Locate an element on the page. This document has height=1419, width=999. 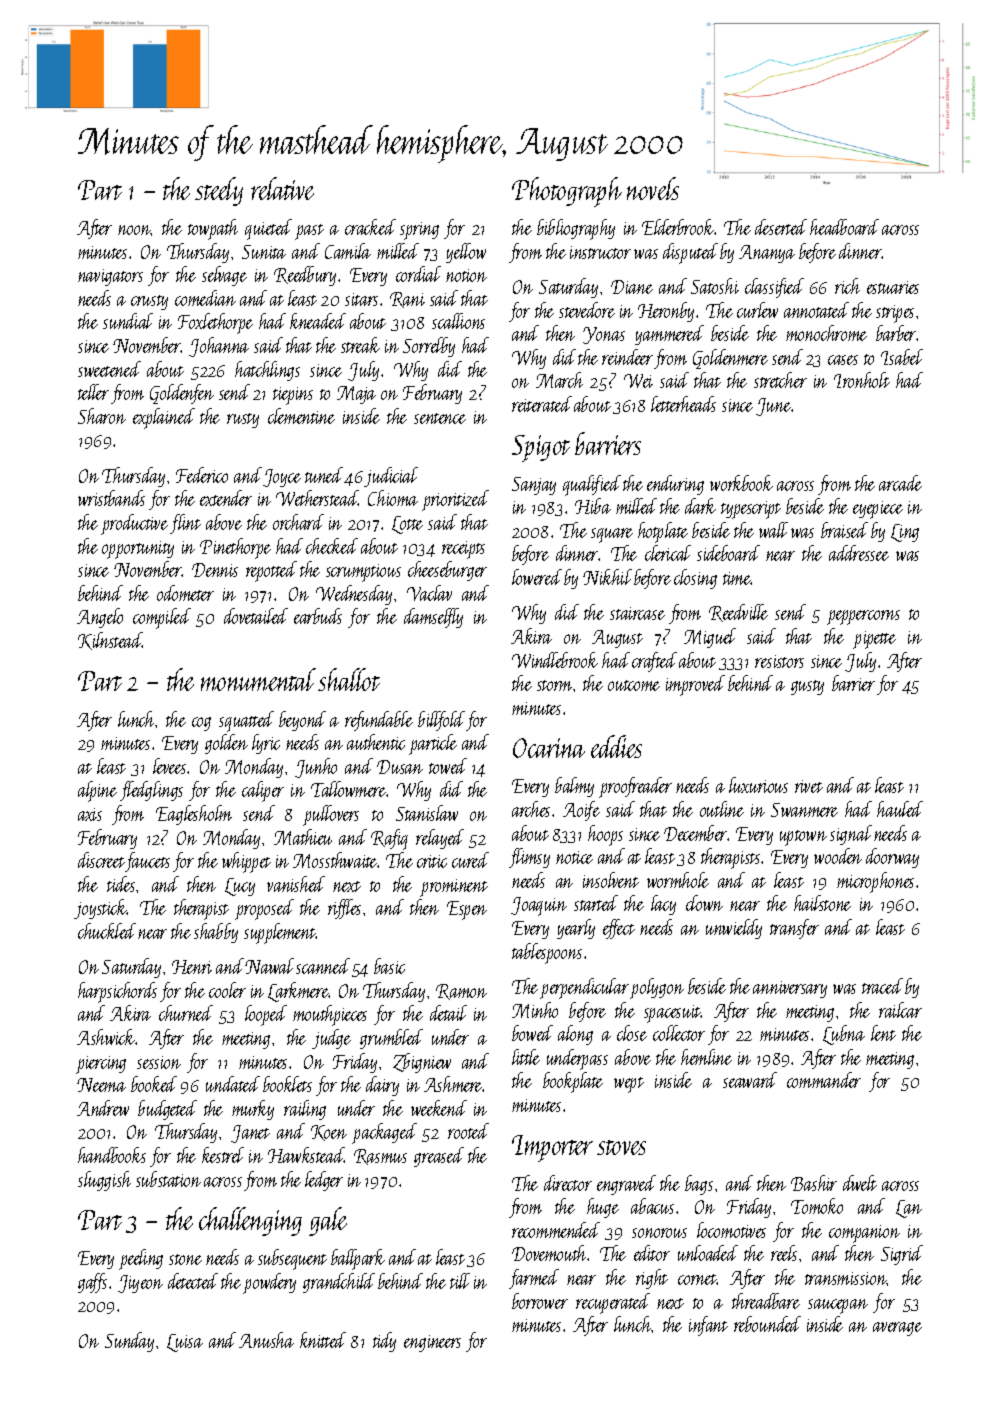
workbook is located at coordinates (741, 483).
